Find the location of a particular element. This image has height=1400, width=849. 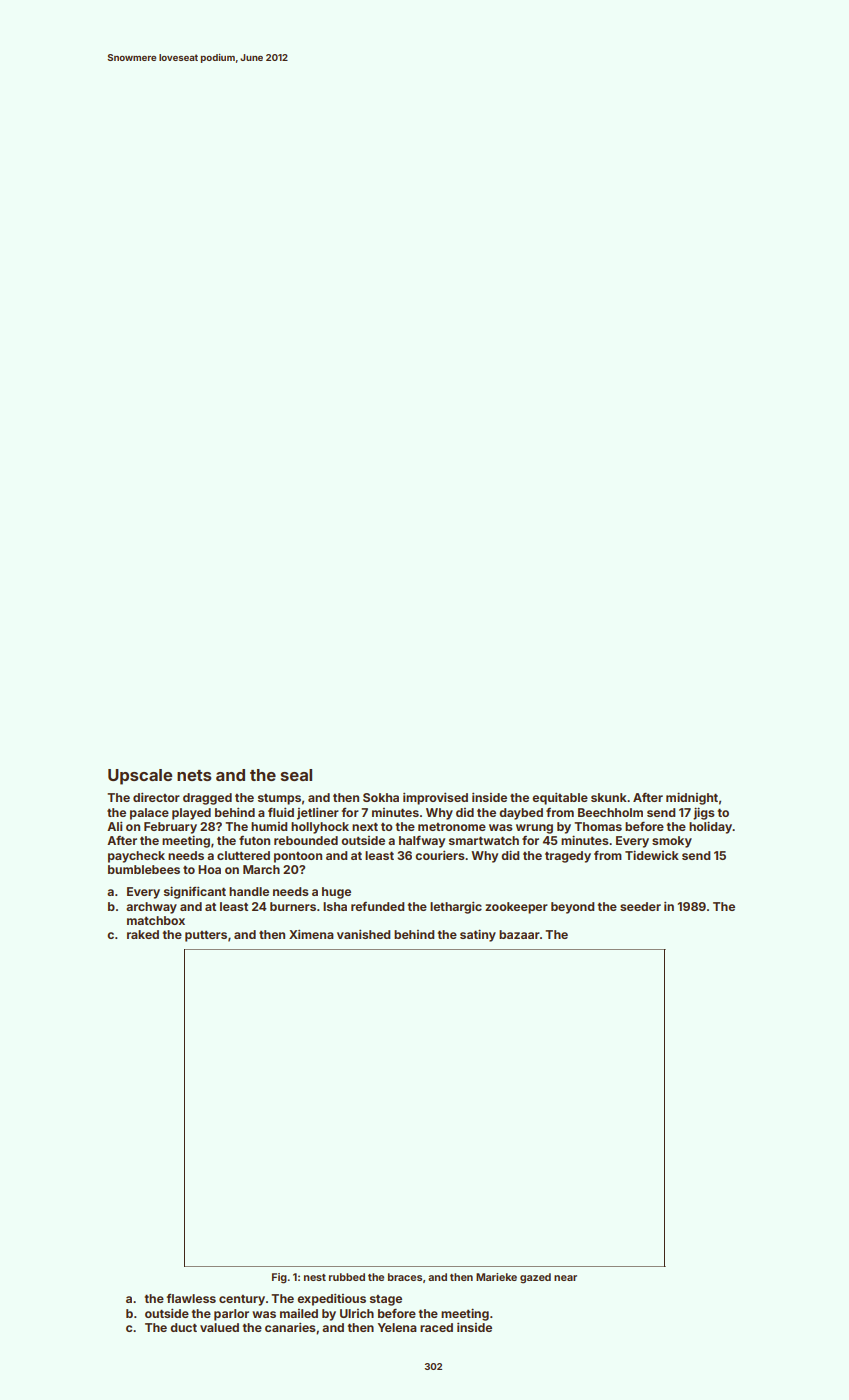

Marieke is located at coordinates (496, 1277).
